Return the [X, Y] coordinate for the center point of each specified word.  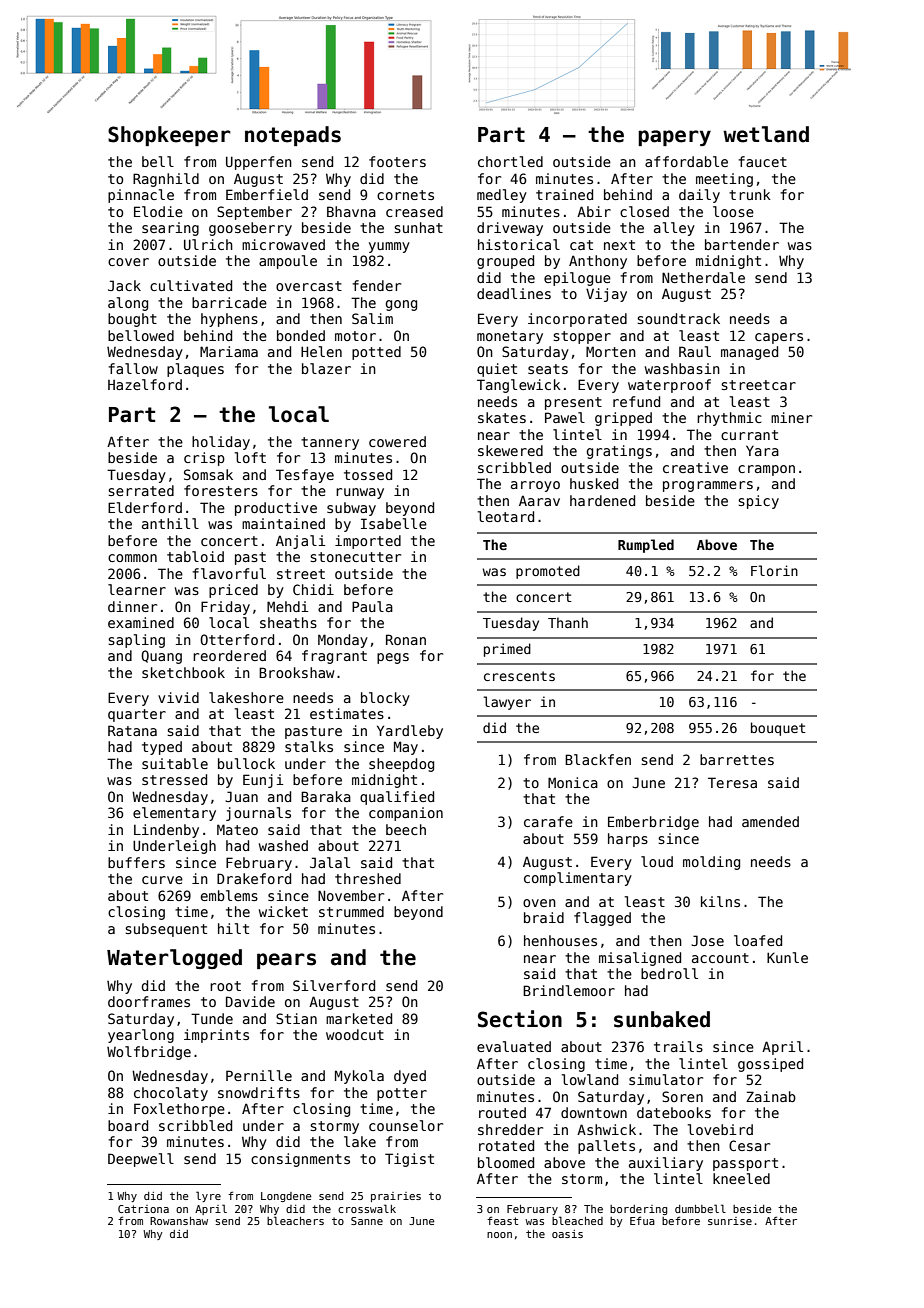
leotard [506, 516]
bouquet [778, 729]
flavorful [229, 573]
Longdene [286, 1197]
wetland [766, 134]
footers [397, 161]
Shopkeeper [169, 136]
